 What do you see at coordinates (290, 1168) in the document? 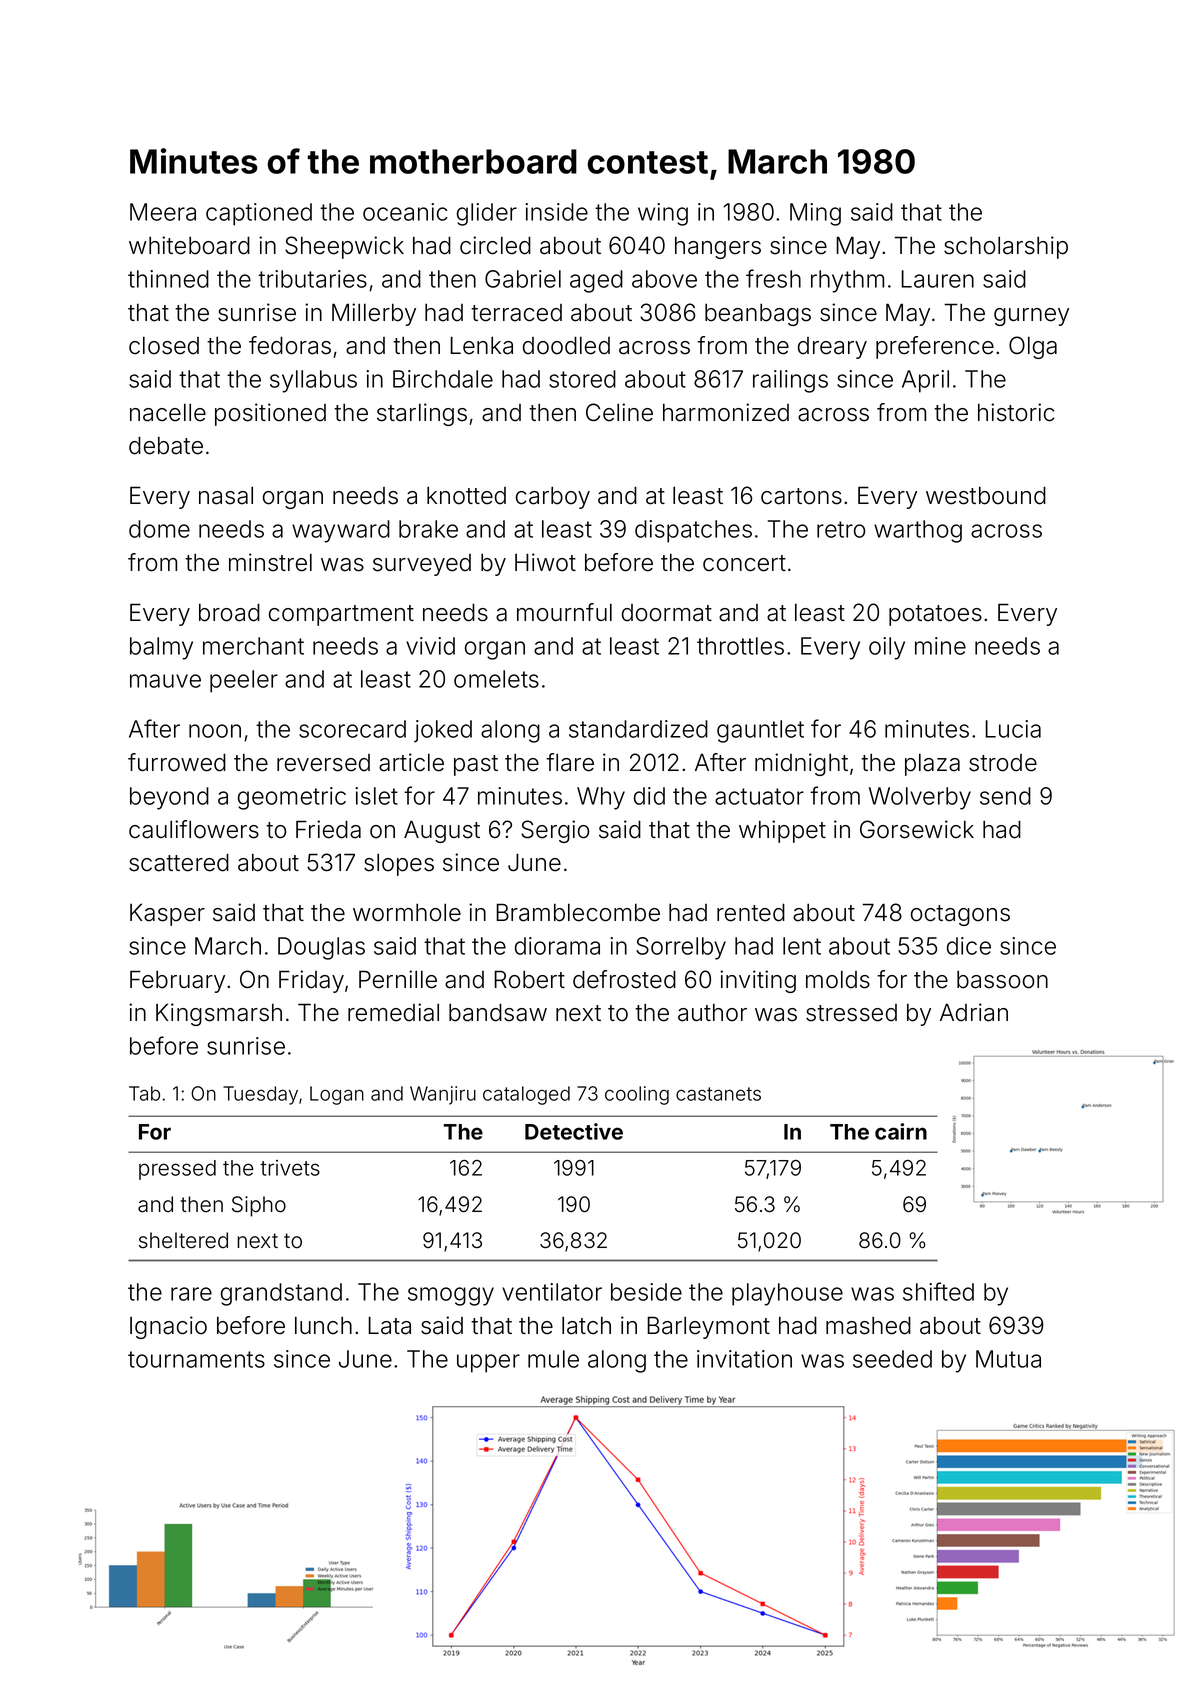
I see `trivets` at bounding box center [290, 1168].
